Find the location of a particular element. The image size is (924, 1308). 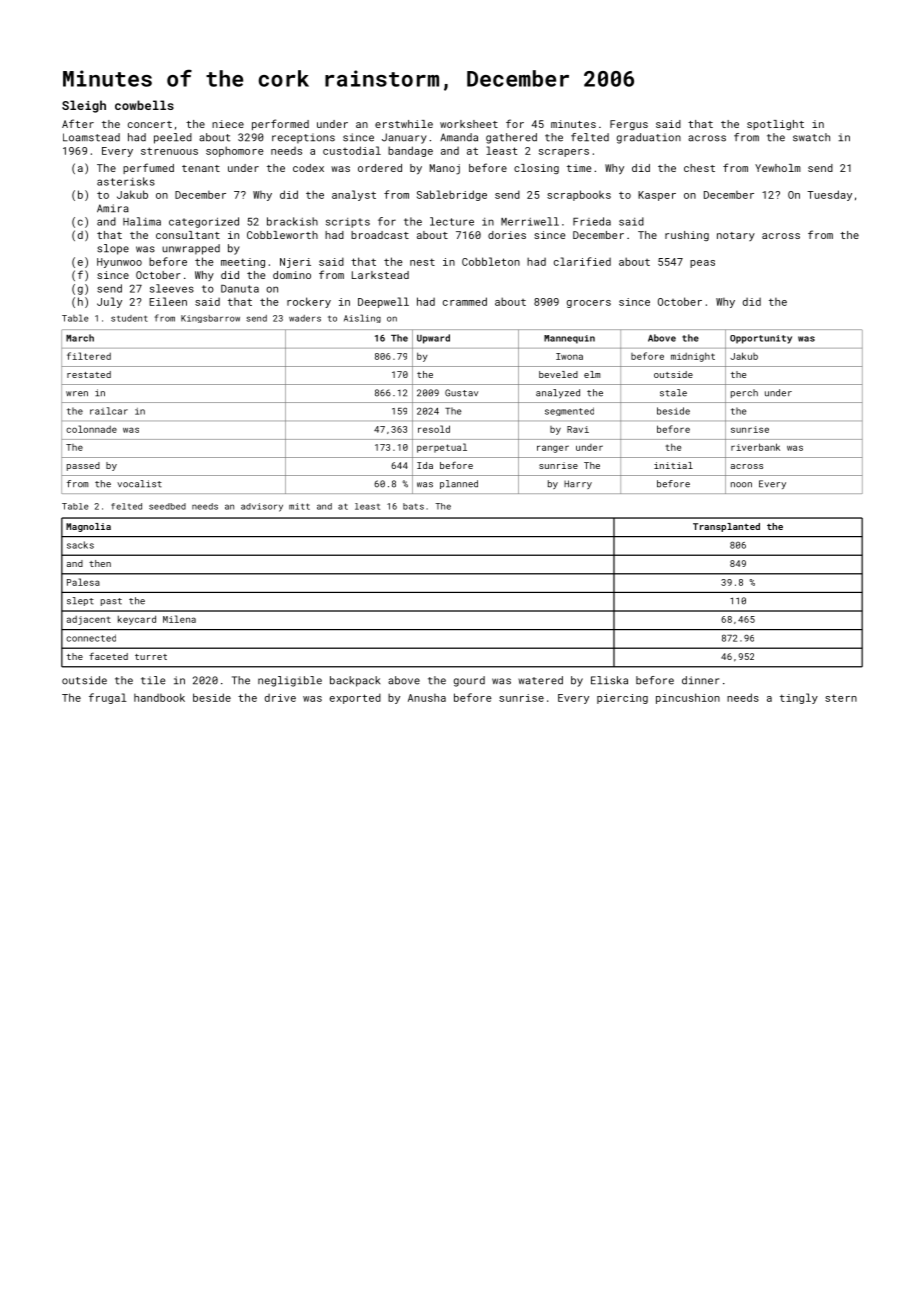

closing is located at coordinates (536, 169).
